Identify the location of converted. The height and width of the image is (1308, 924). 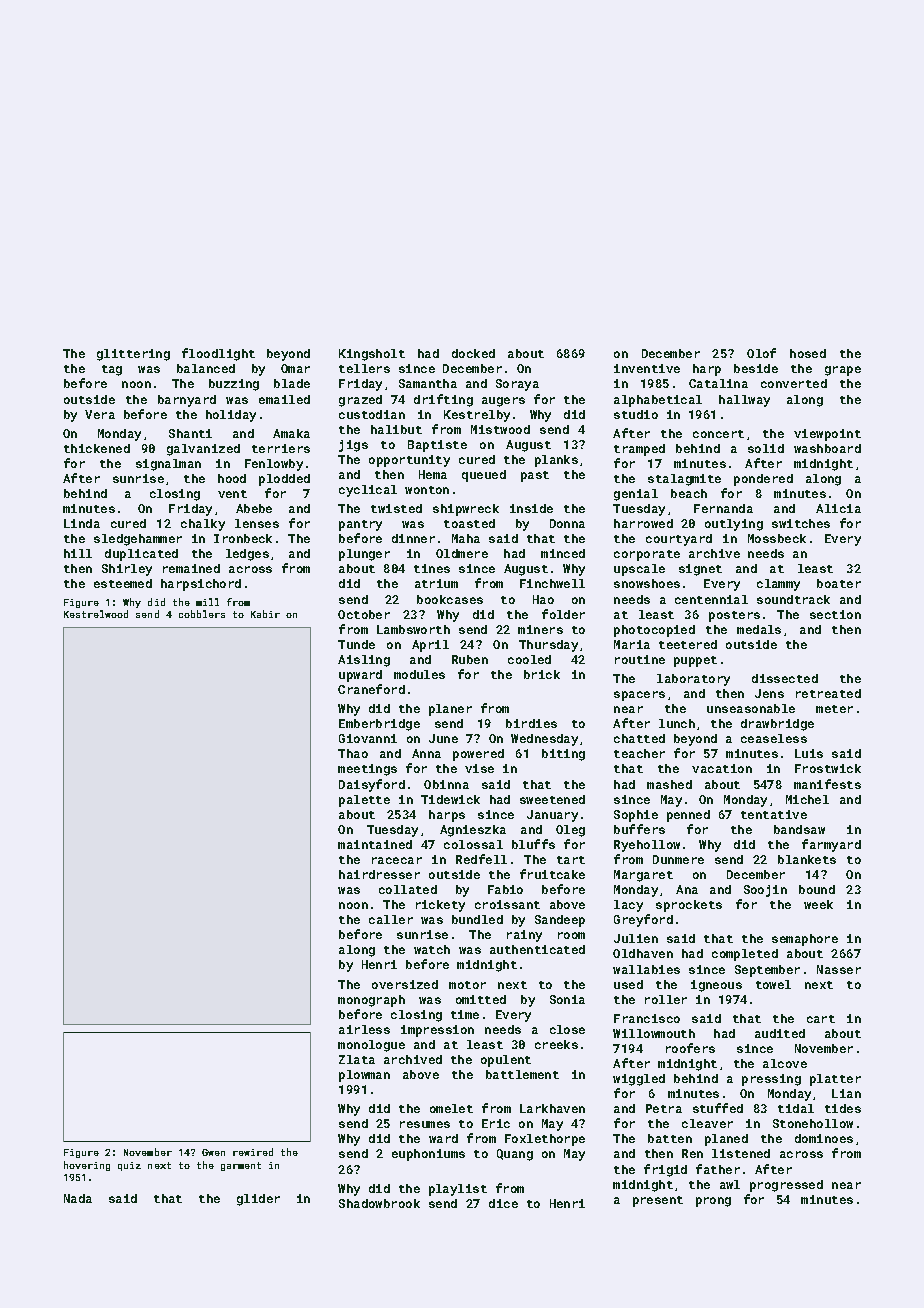
(794, 383).
